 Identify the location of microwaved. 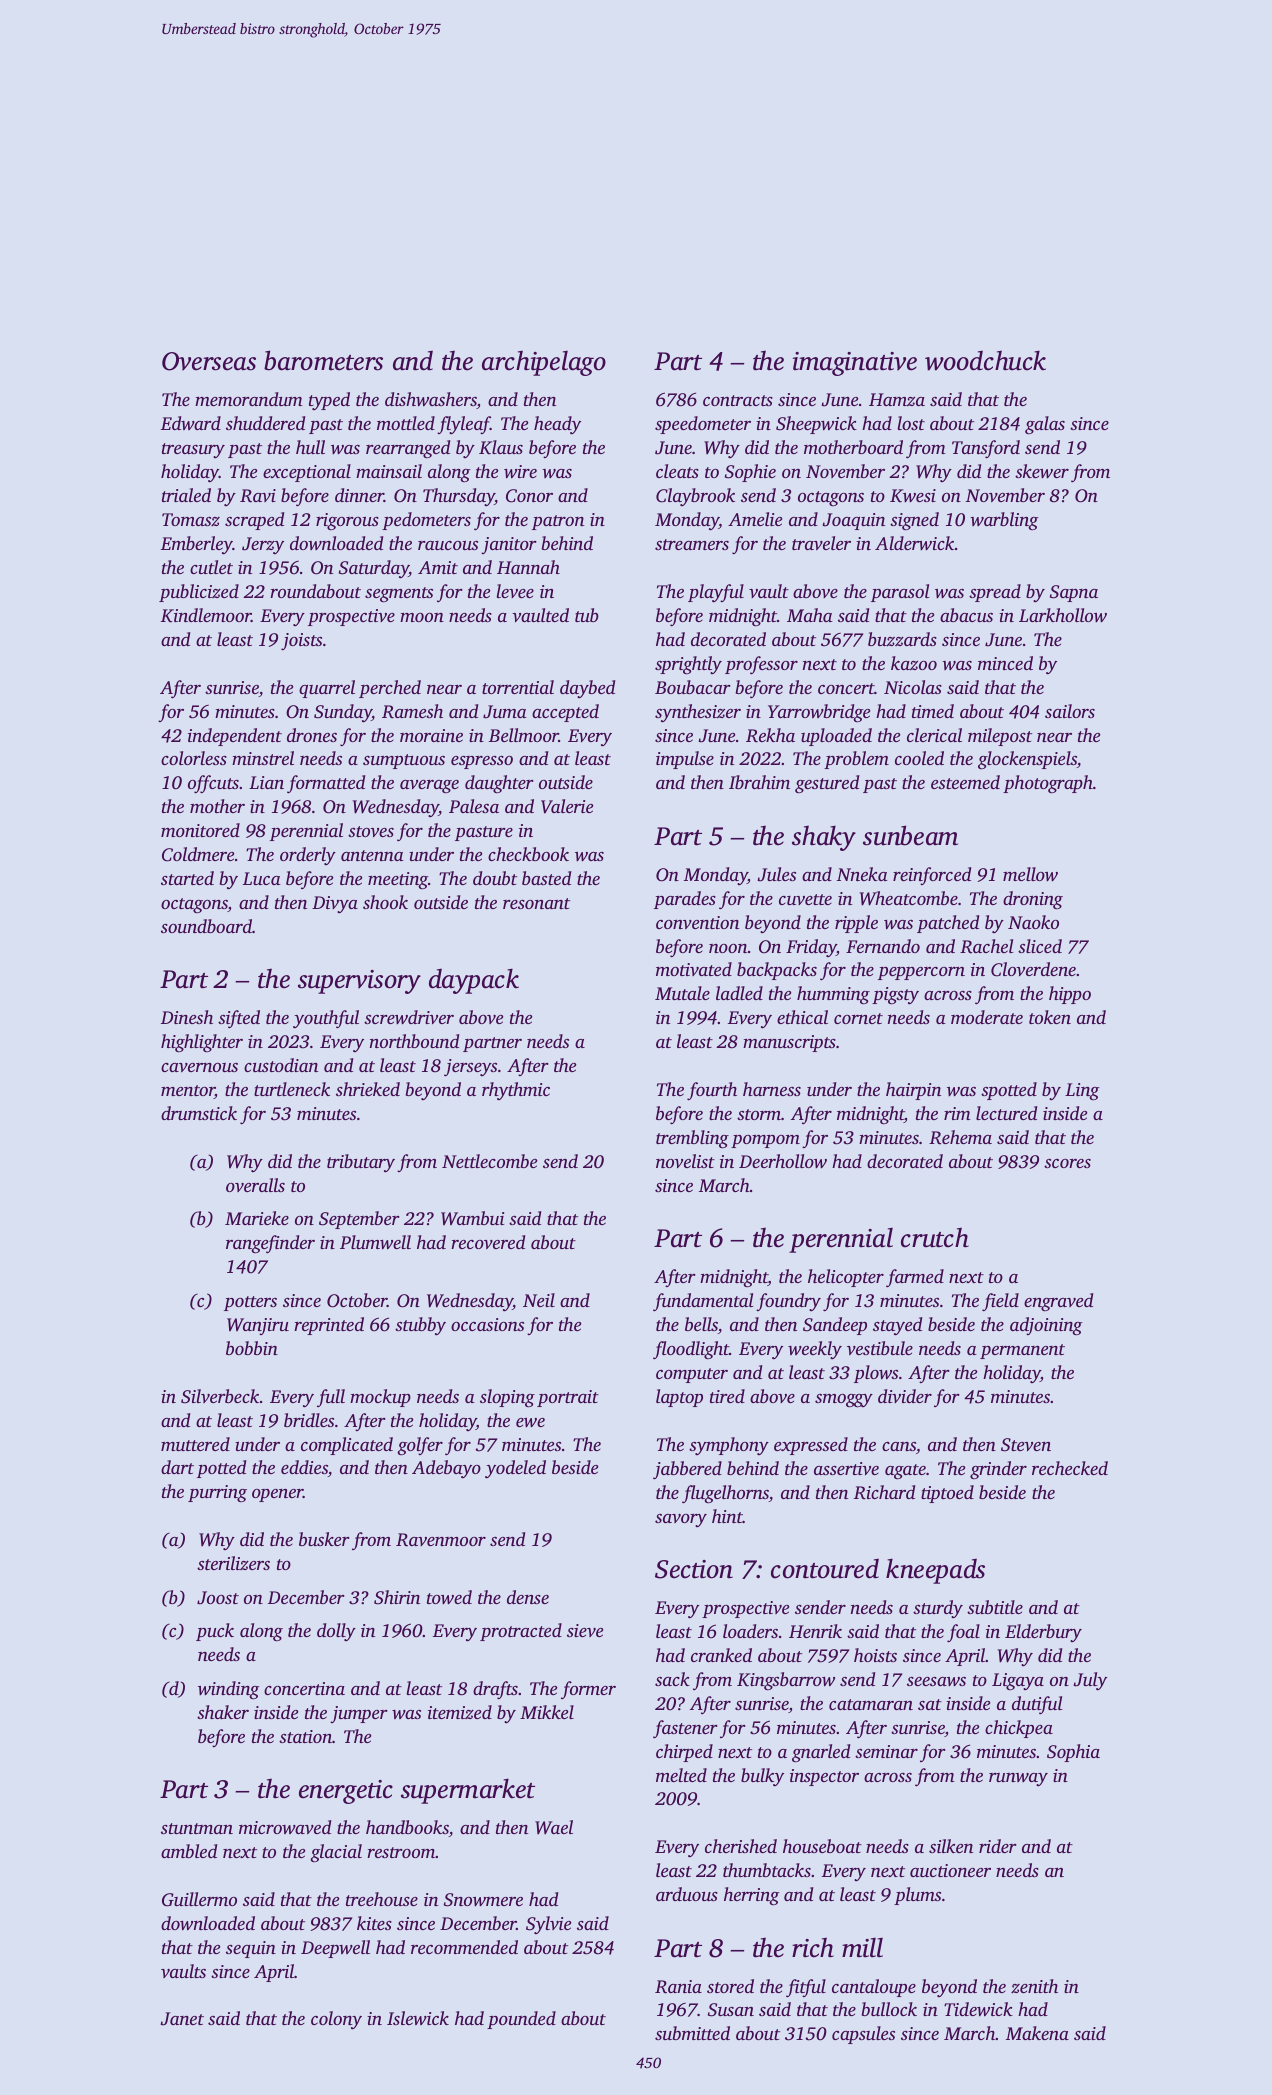
(285, 1827).
